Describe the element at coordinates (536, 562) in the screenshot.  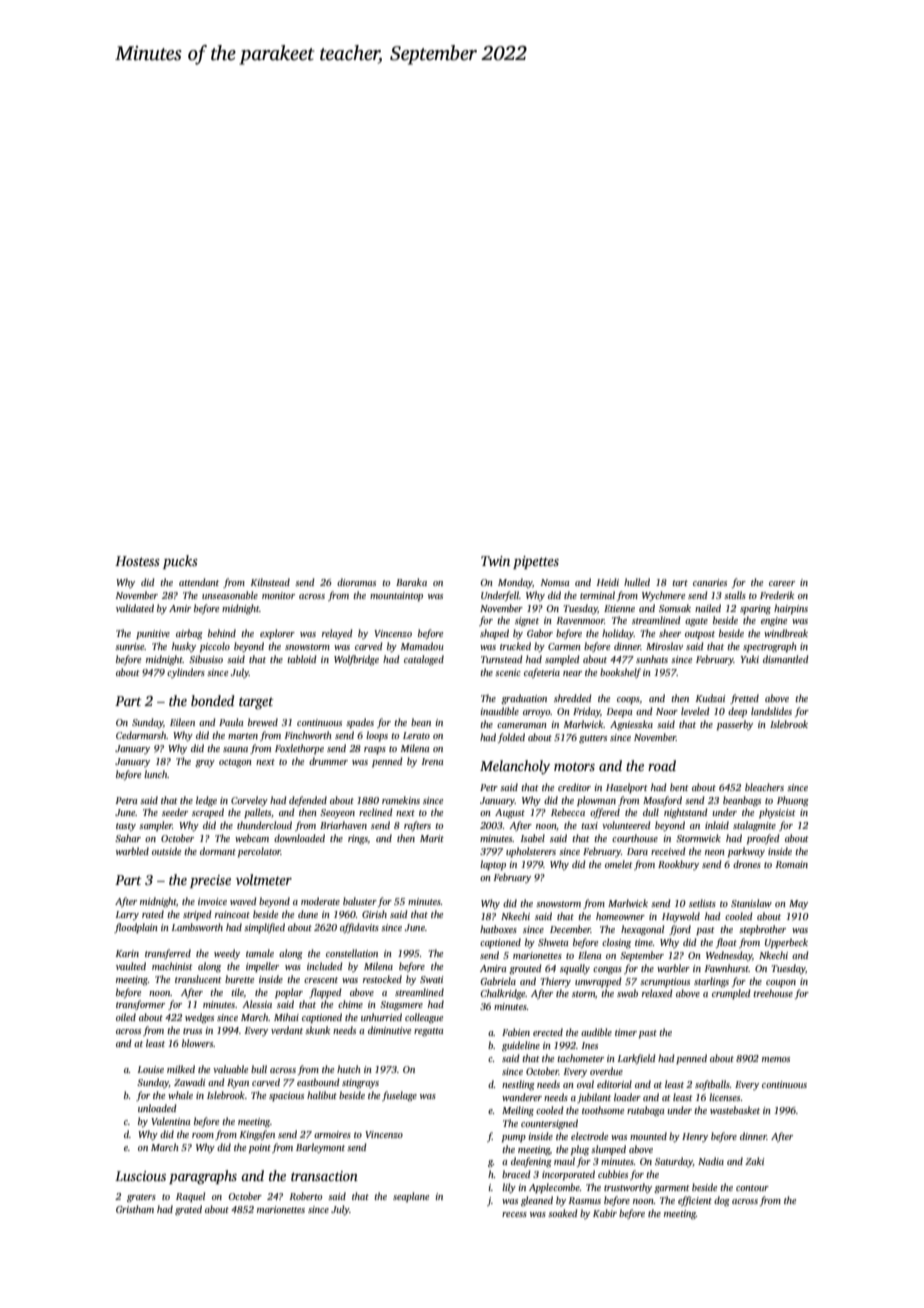
I see `pipettes` at that location.
